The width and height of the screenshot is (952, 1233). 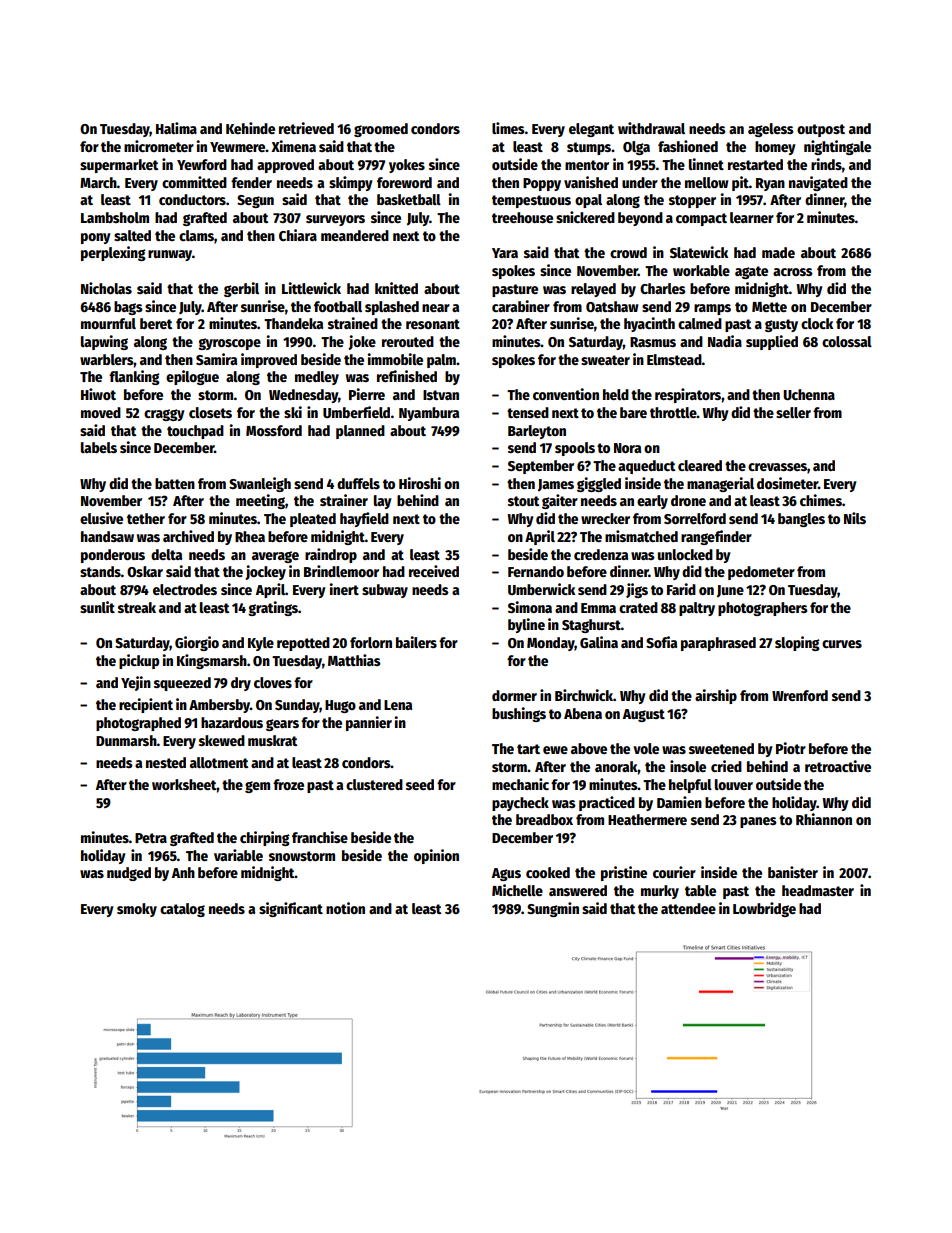 I want to click on smoky, so click(x=137, y=910).
